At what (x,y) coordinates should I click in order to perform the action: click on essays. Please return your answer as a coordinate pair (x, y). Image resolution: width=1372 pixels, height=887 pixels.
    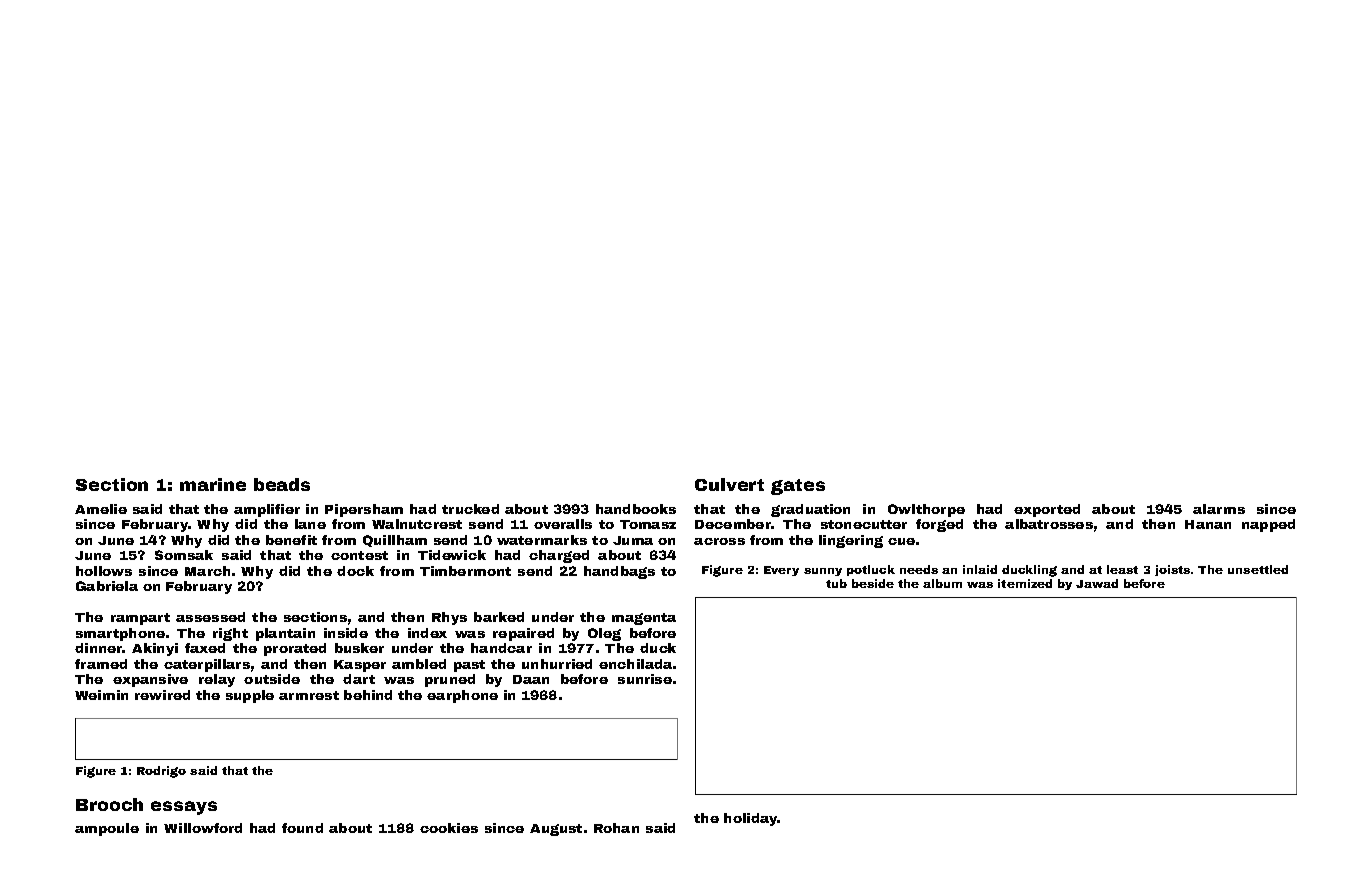
    Looking at the image, I should click on (184, 808).
